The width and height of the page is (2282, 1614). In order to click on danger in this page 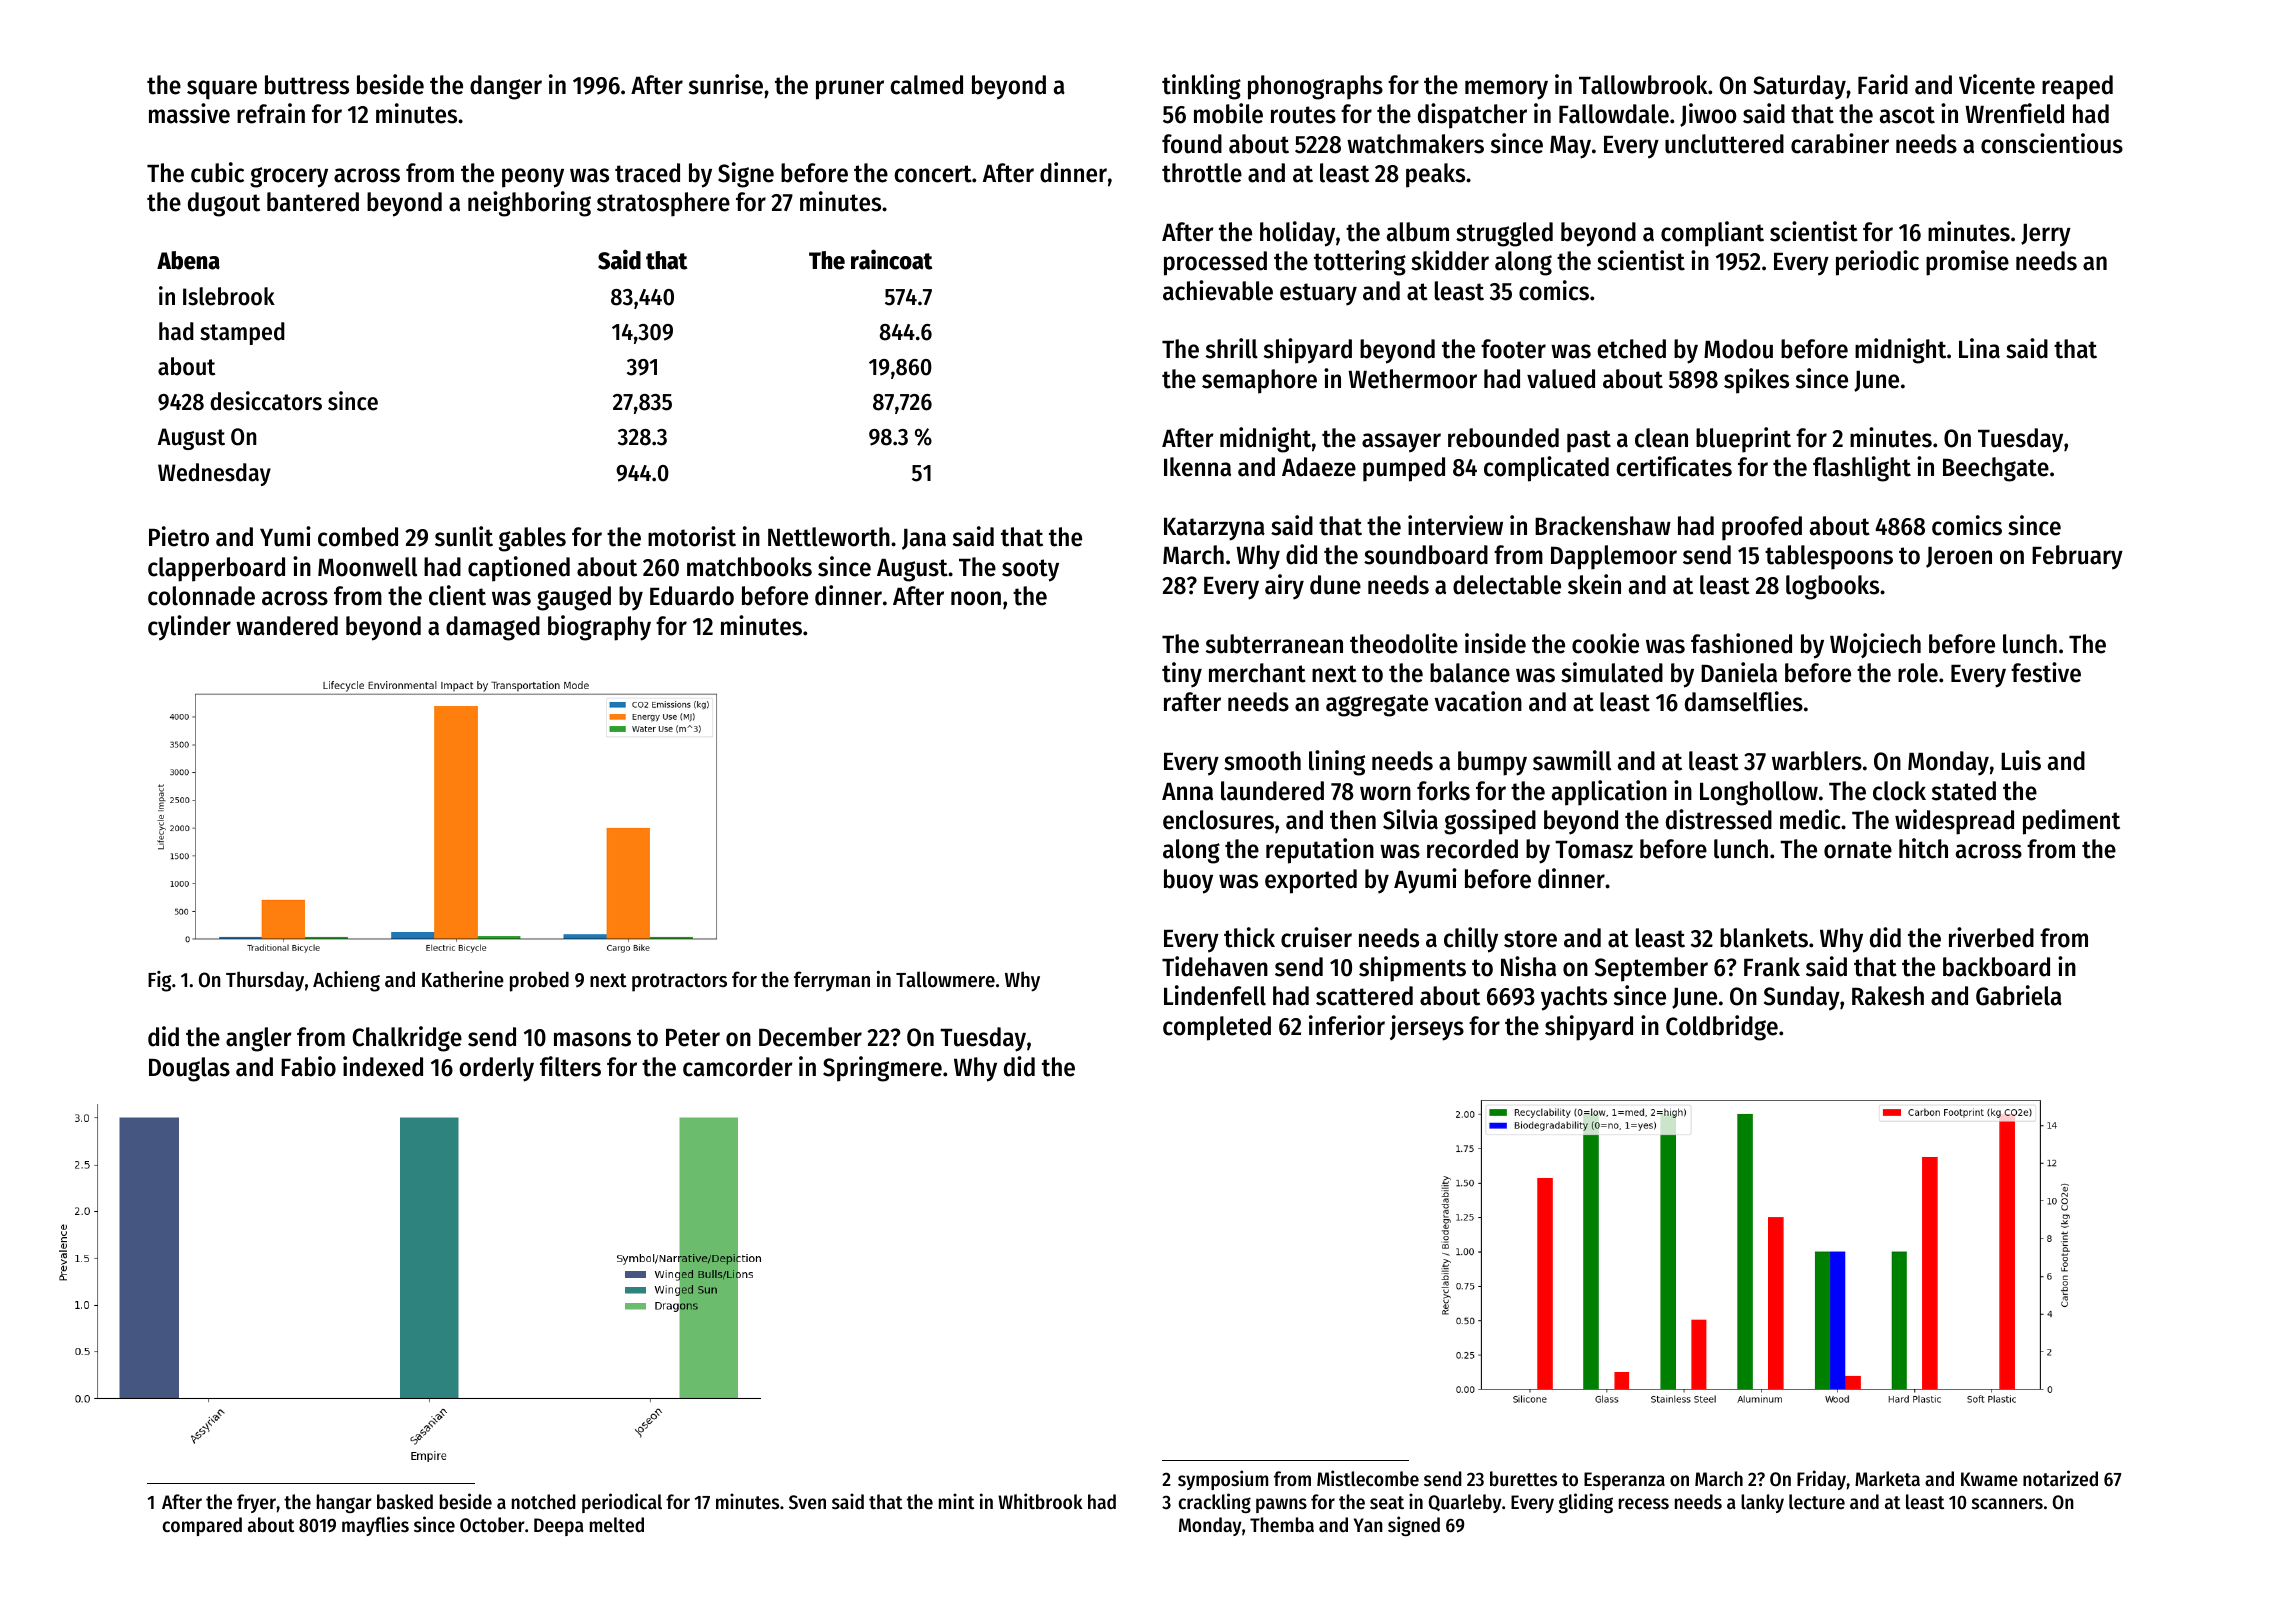, I will do `click(506, 87)`.
